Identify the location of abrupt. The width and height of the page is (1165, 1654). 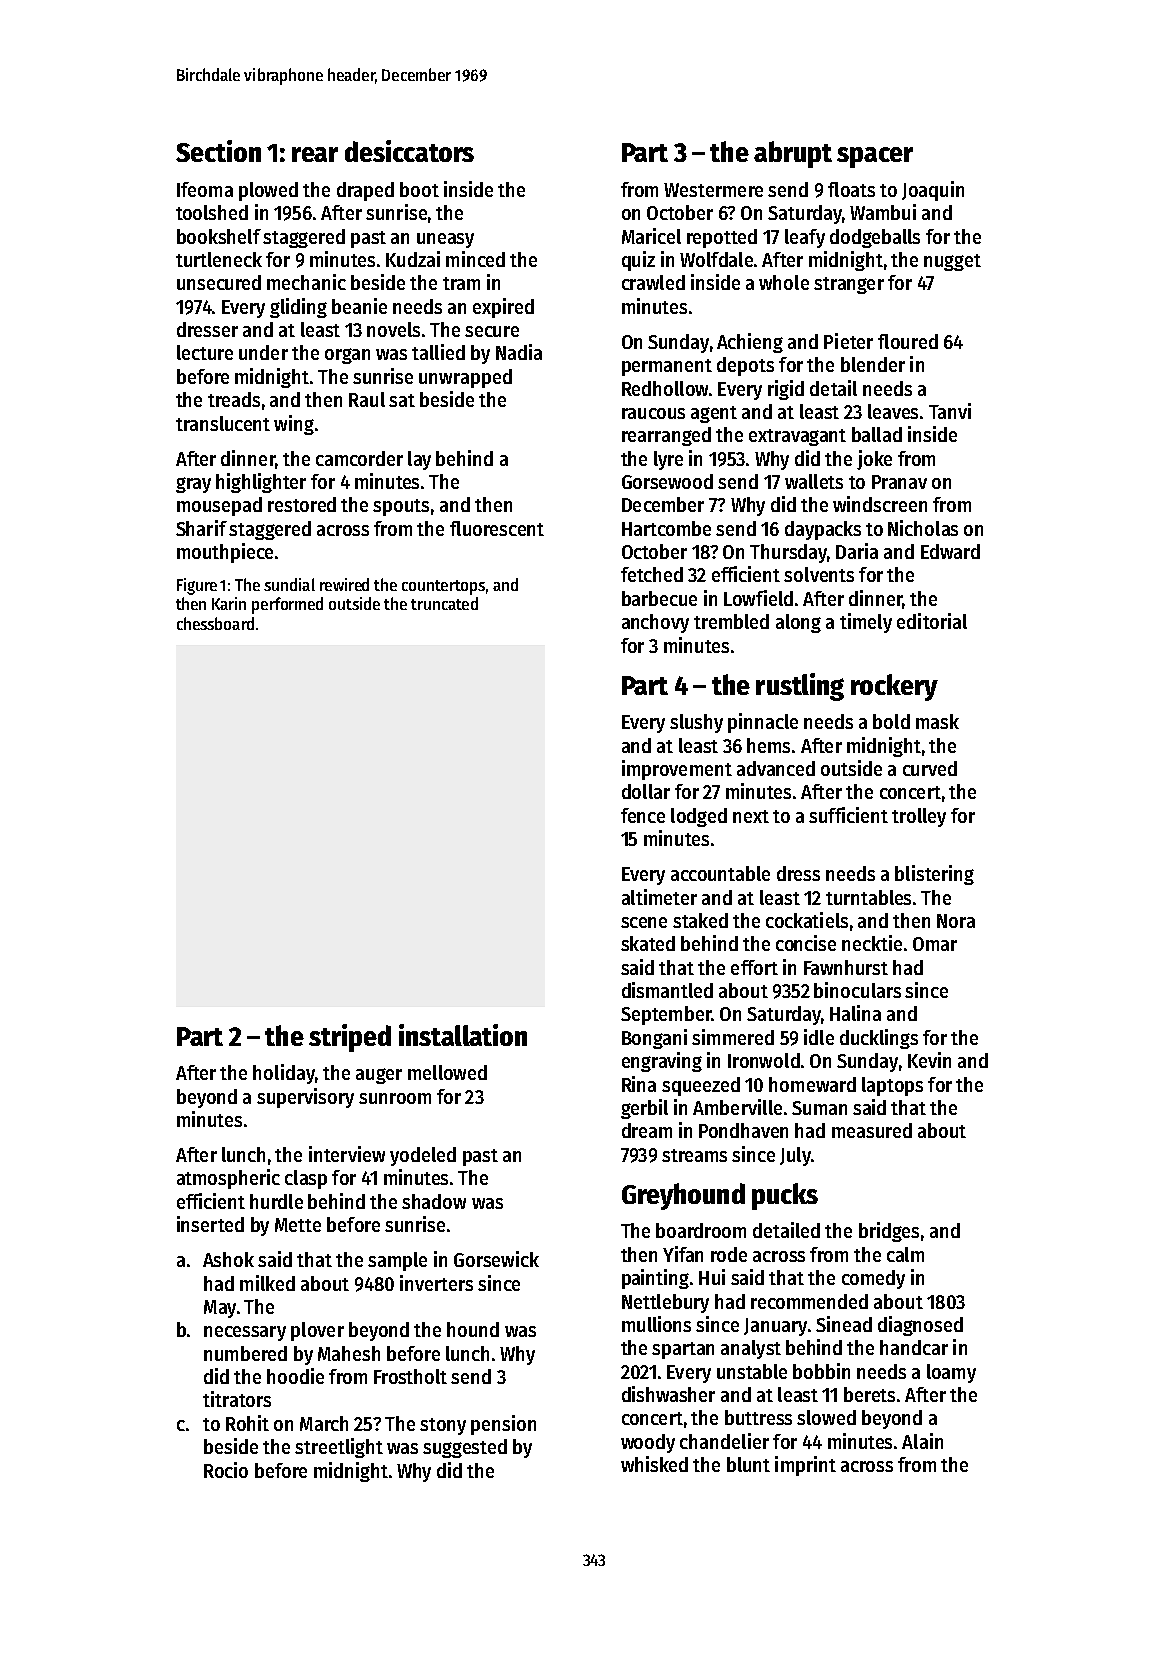
(793, 154).
